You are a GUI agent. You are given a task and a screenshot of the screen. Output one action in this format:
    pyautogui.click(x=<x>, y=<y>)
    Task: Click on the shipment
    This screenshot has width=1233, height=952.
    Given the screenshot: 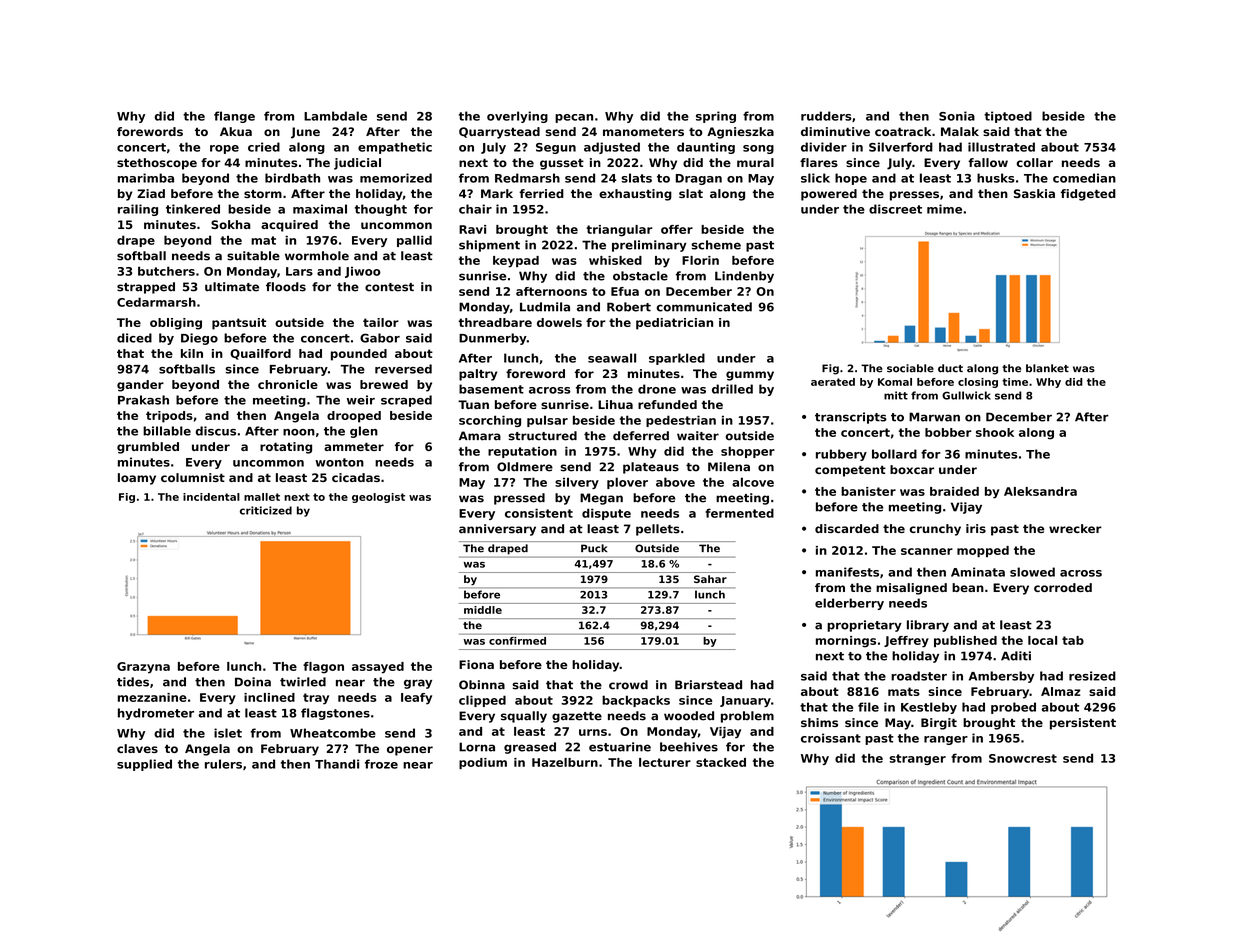 What is the action you would take?
    pyautogui.click(x=489, y=246)
